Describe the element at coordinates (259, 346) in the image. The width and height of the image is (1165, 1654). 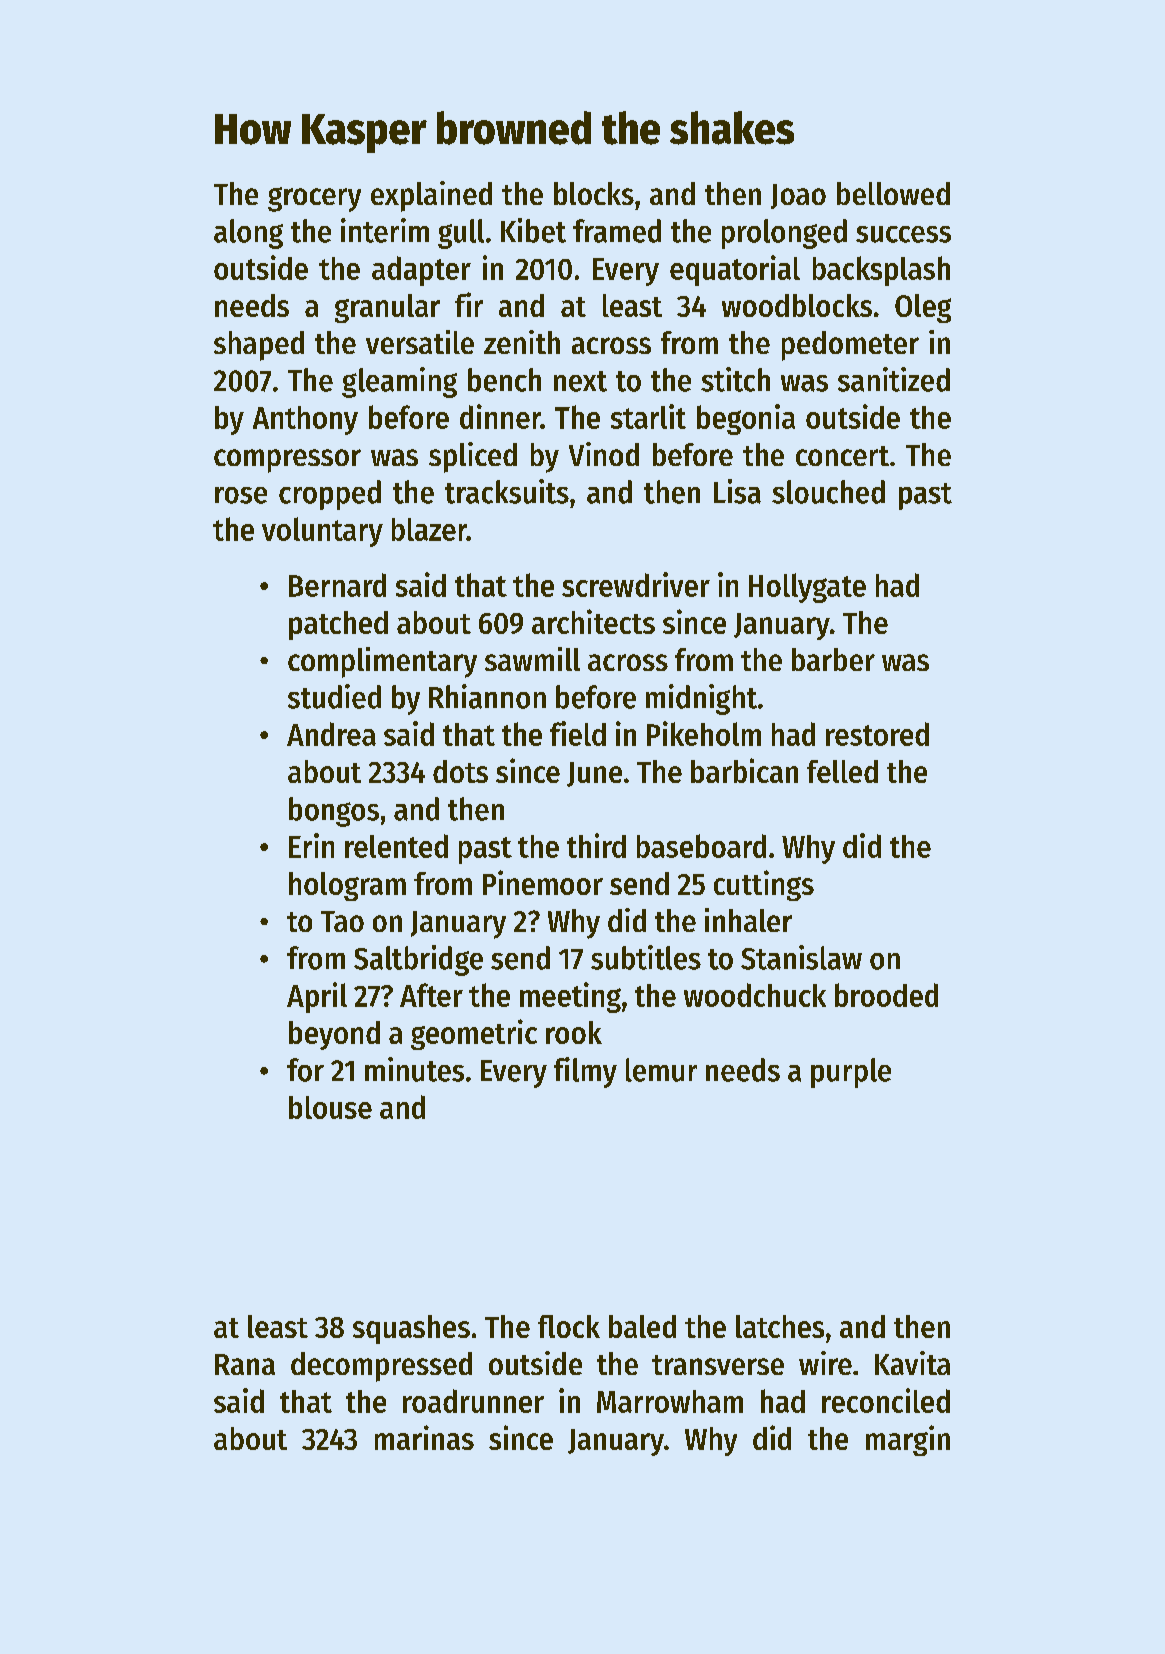
I see `shaped` at that location.
